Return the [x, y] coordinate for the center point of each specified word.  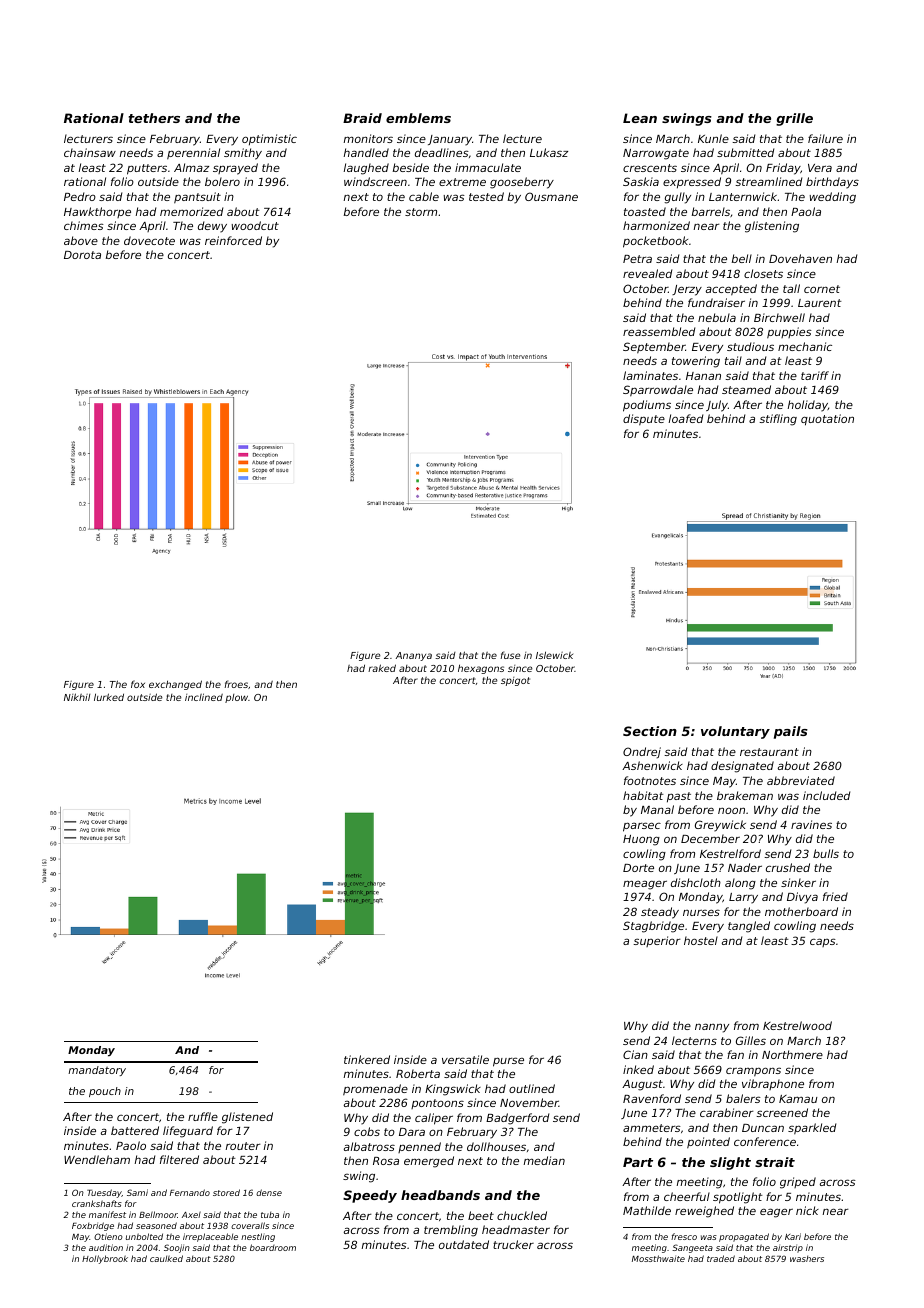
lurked [109, 697]
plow [236, 698]
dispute [644, 420]
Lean [640, 118]
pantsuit [197, 198]
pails [791, 732]
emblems [418, 118]
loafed [686, 418]
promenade [375, 1090]
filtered [179, 1159]
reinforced [233, 240]
